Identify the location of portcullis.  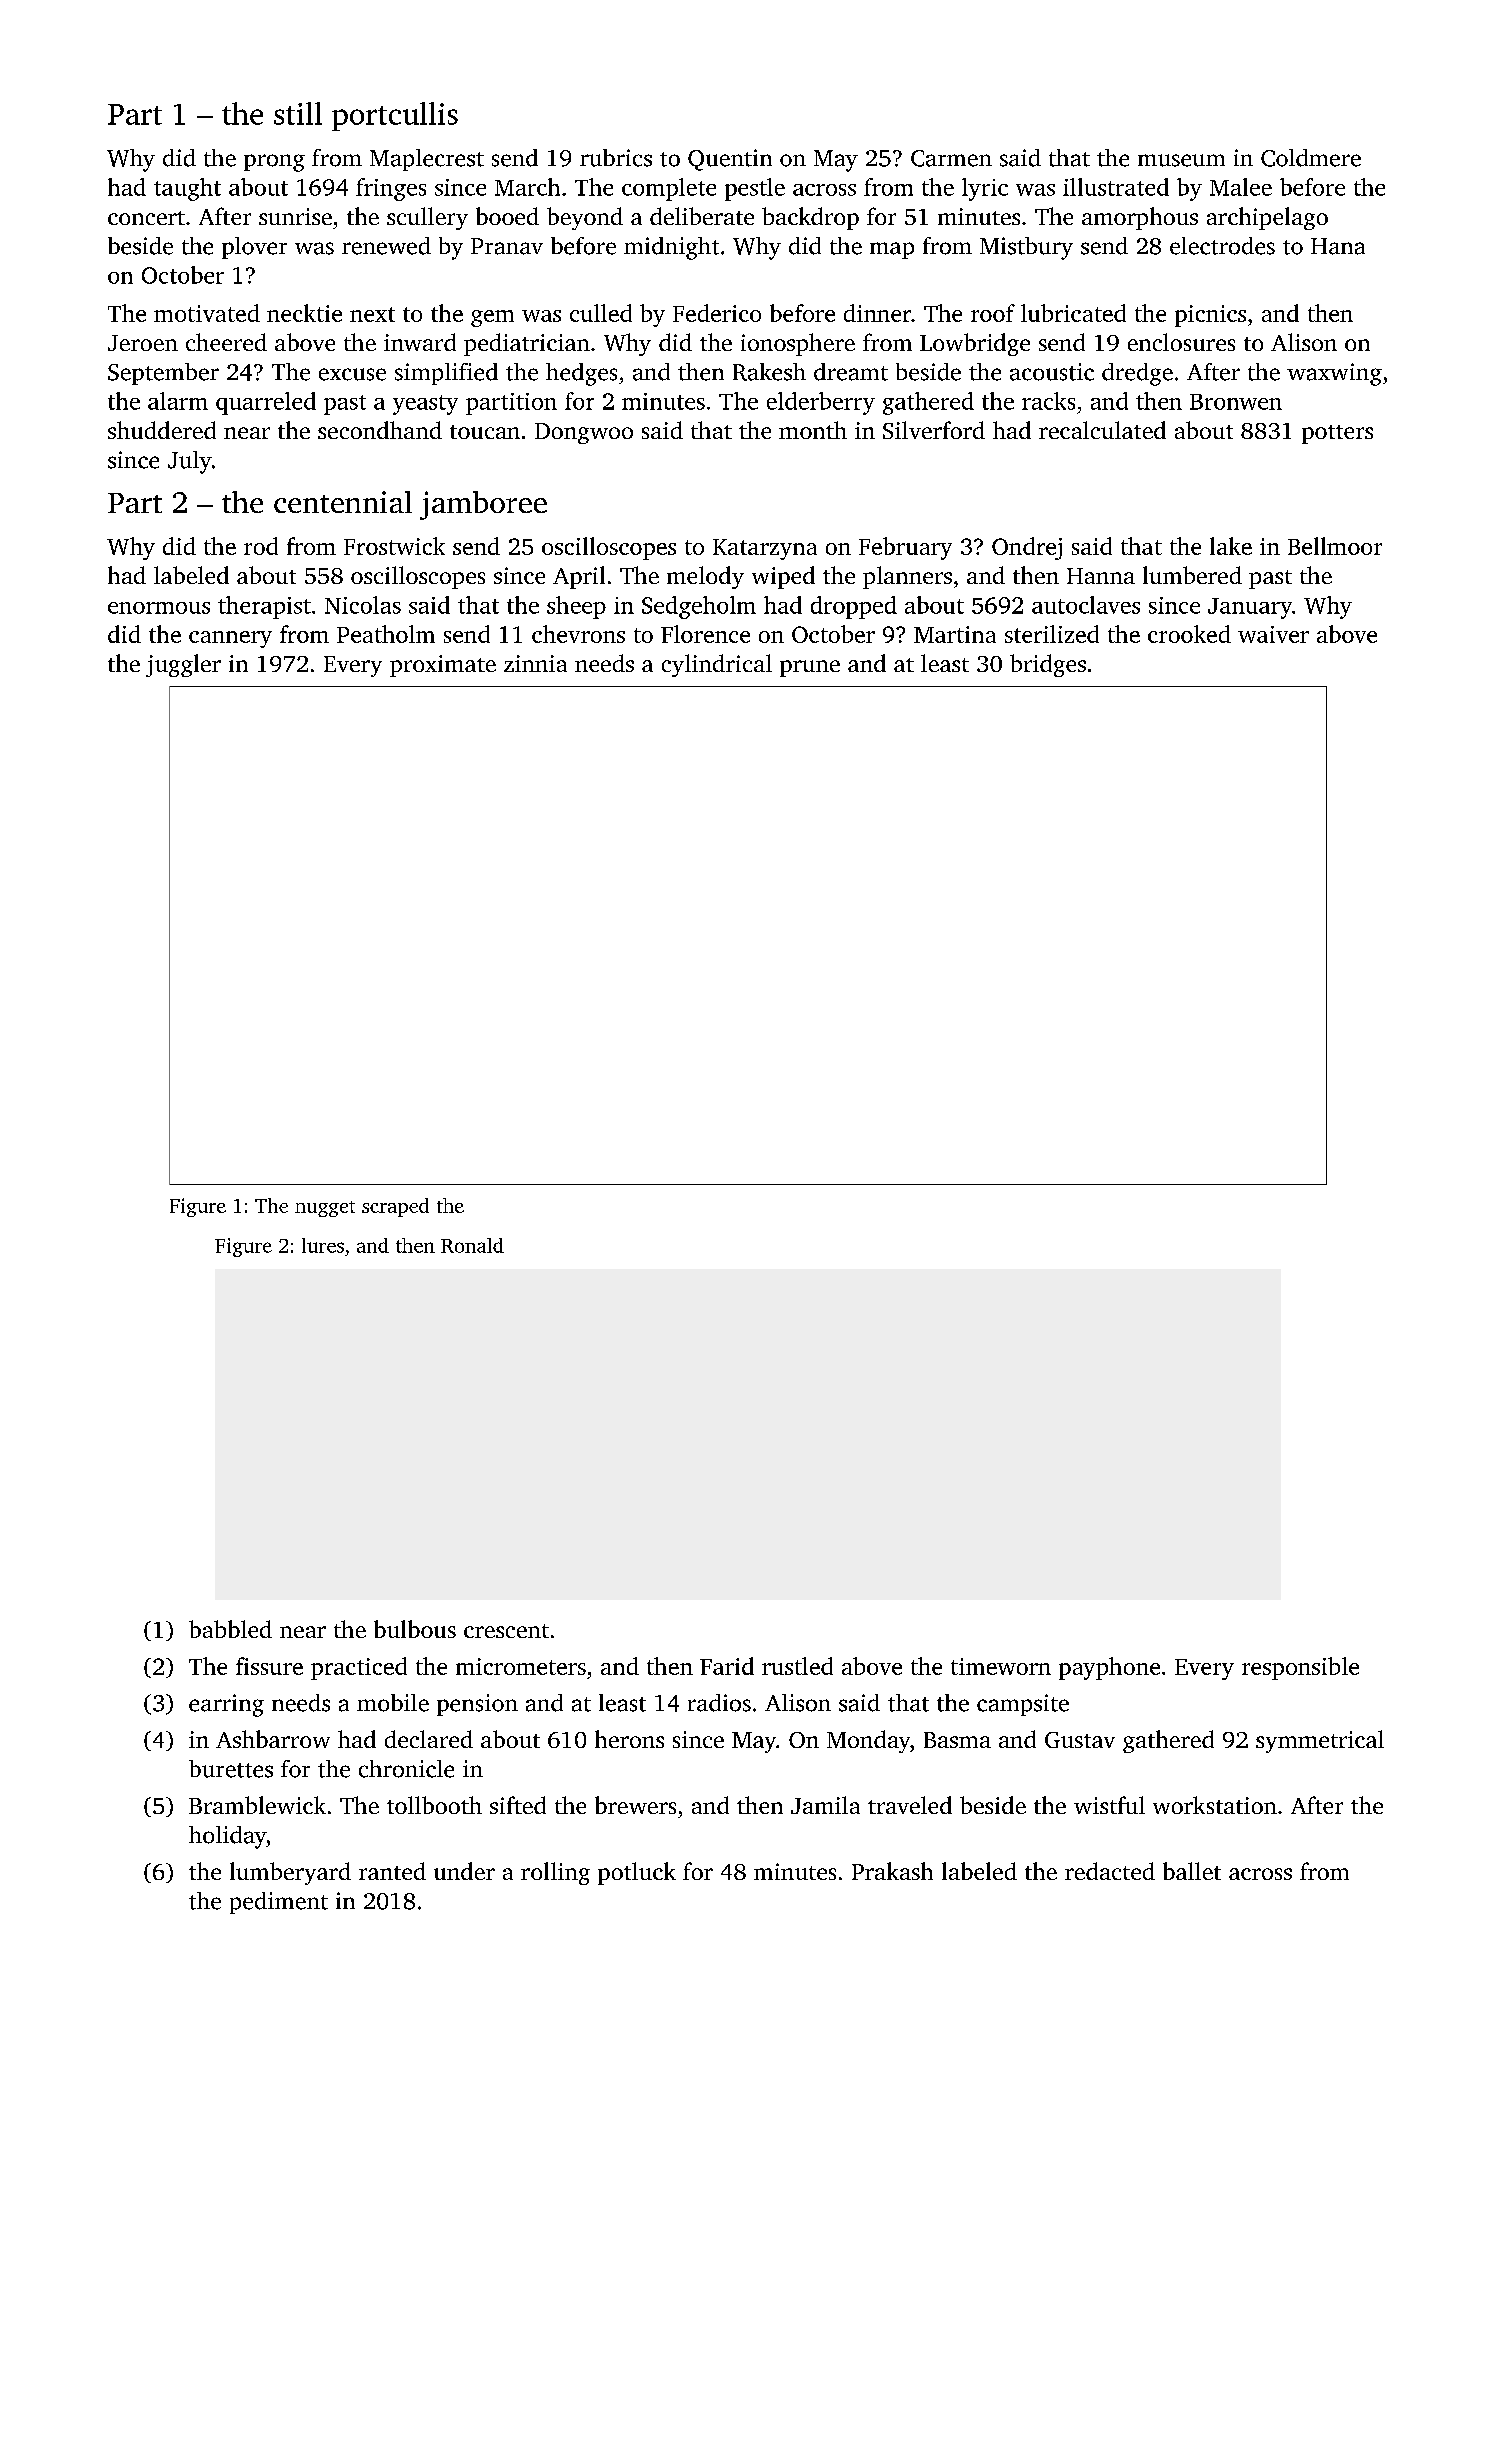
(395, 116).
